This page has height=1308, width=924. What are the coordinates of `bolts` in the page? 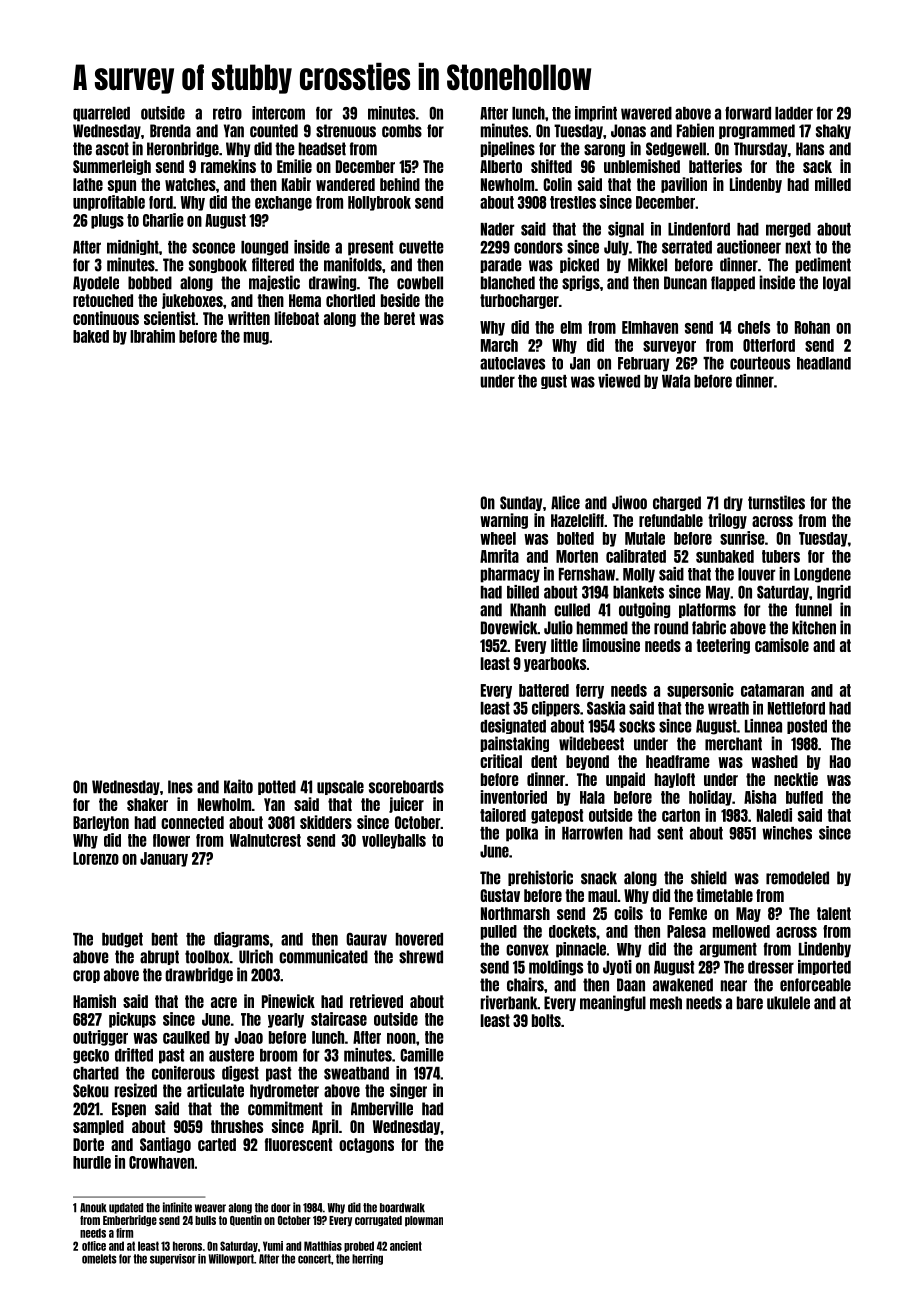 It's located at (546, 1020).
